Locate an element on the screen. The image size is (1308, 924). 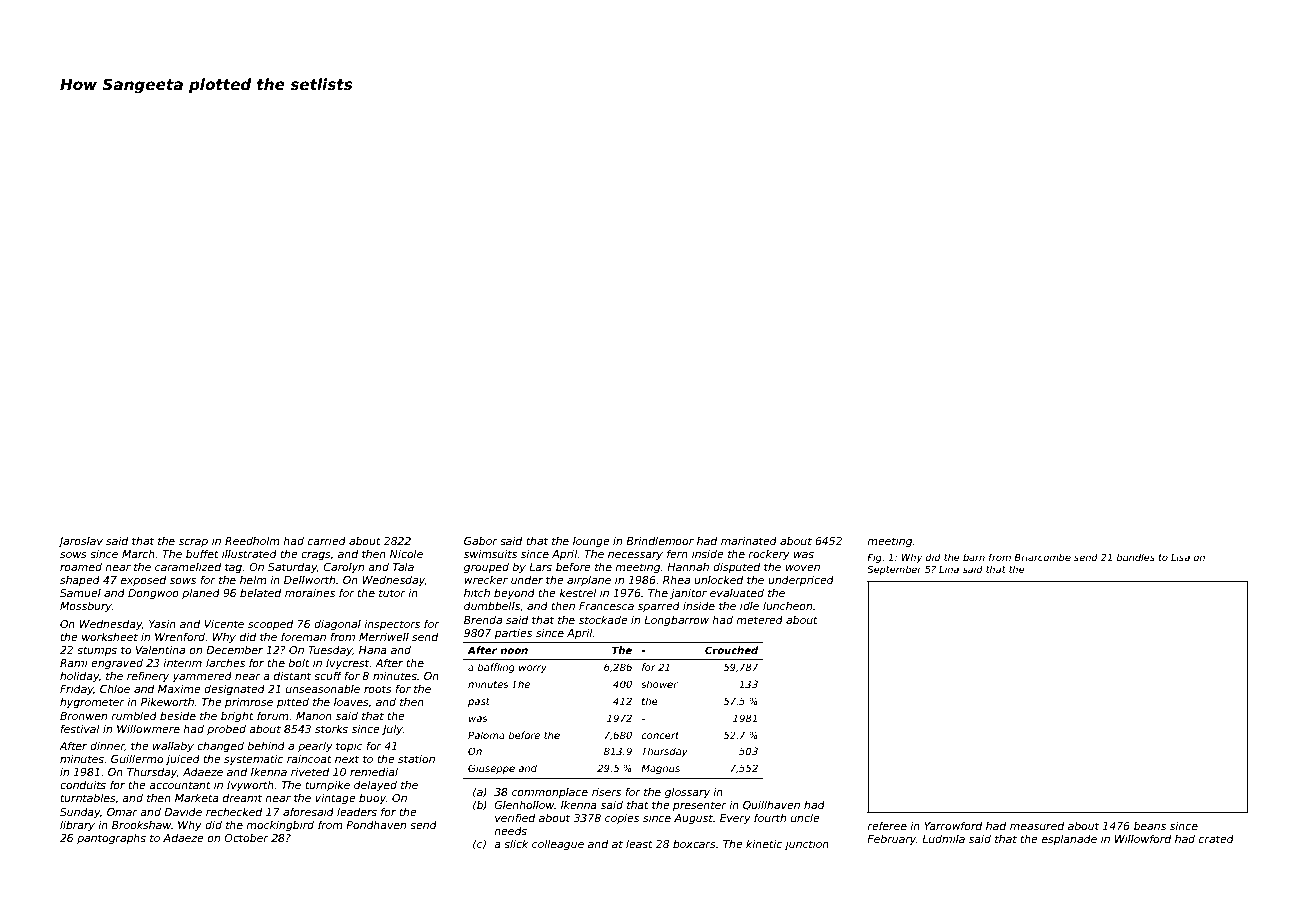
beans is located at coordinates (1150, 826).
